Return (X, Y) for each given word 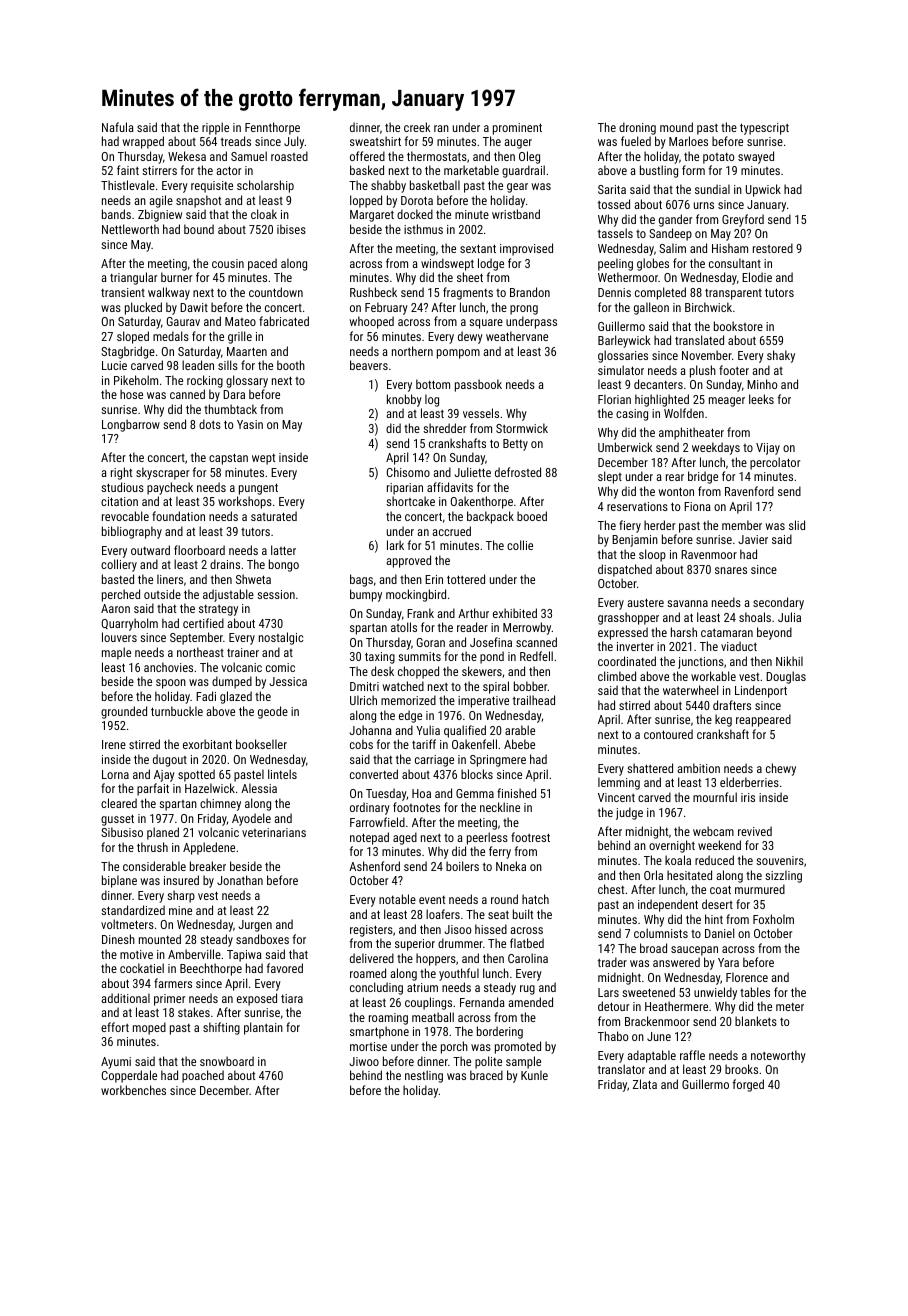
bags (361, 580)
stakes (194, 1012)
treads (236, 141)
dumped (232, 682)
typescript (764, 129)
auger (518, 144)
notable (397, 899)
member (742, 525)
